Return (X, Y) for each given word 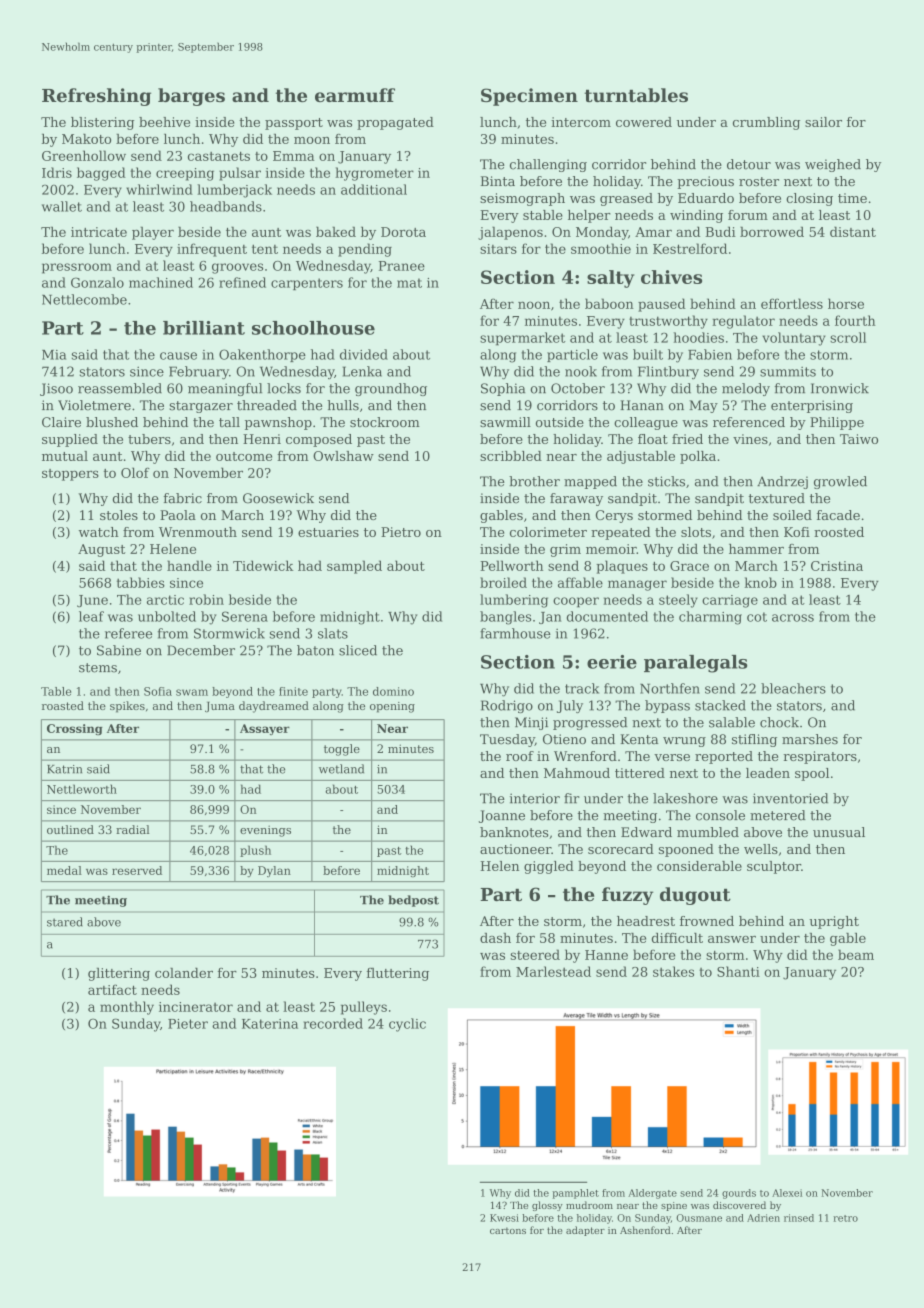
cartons (508, 1230)
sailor (823, 122)
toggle (342, 750)
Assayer (265, 729)
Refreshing (96, 97)
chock (779, 722)
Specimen (529, 97)
